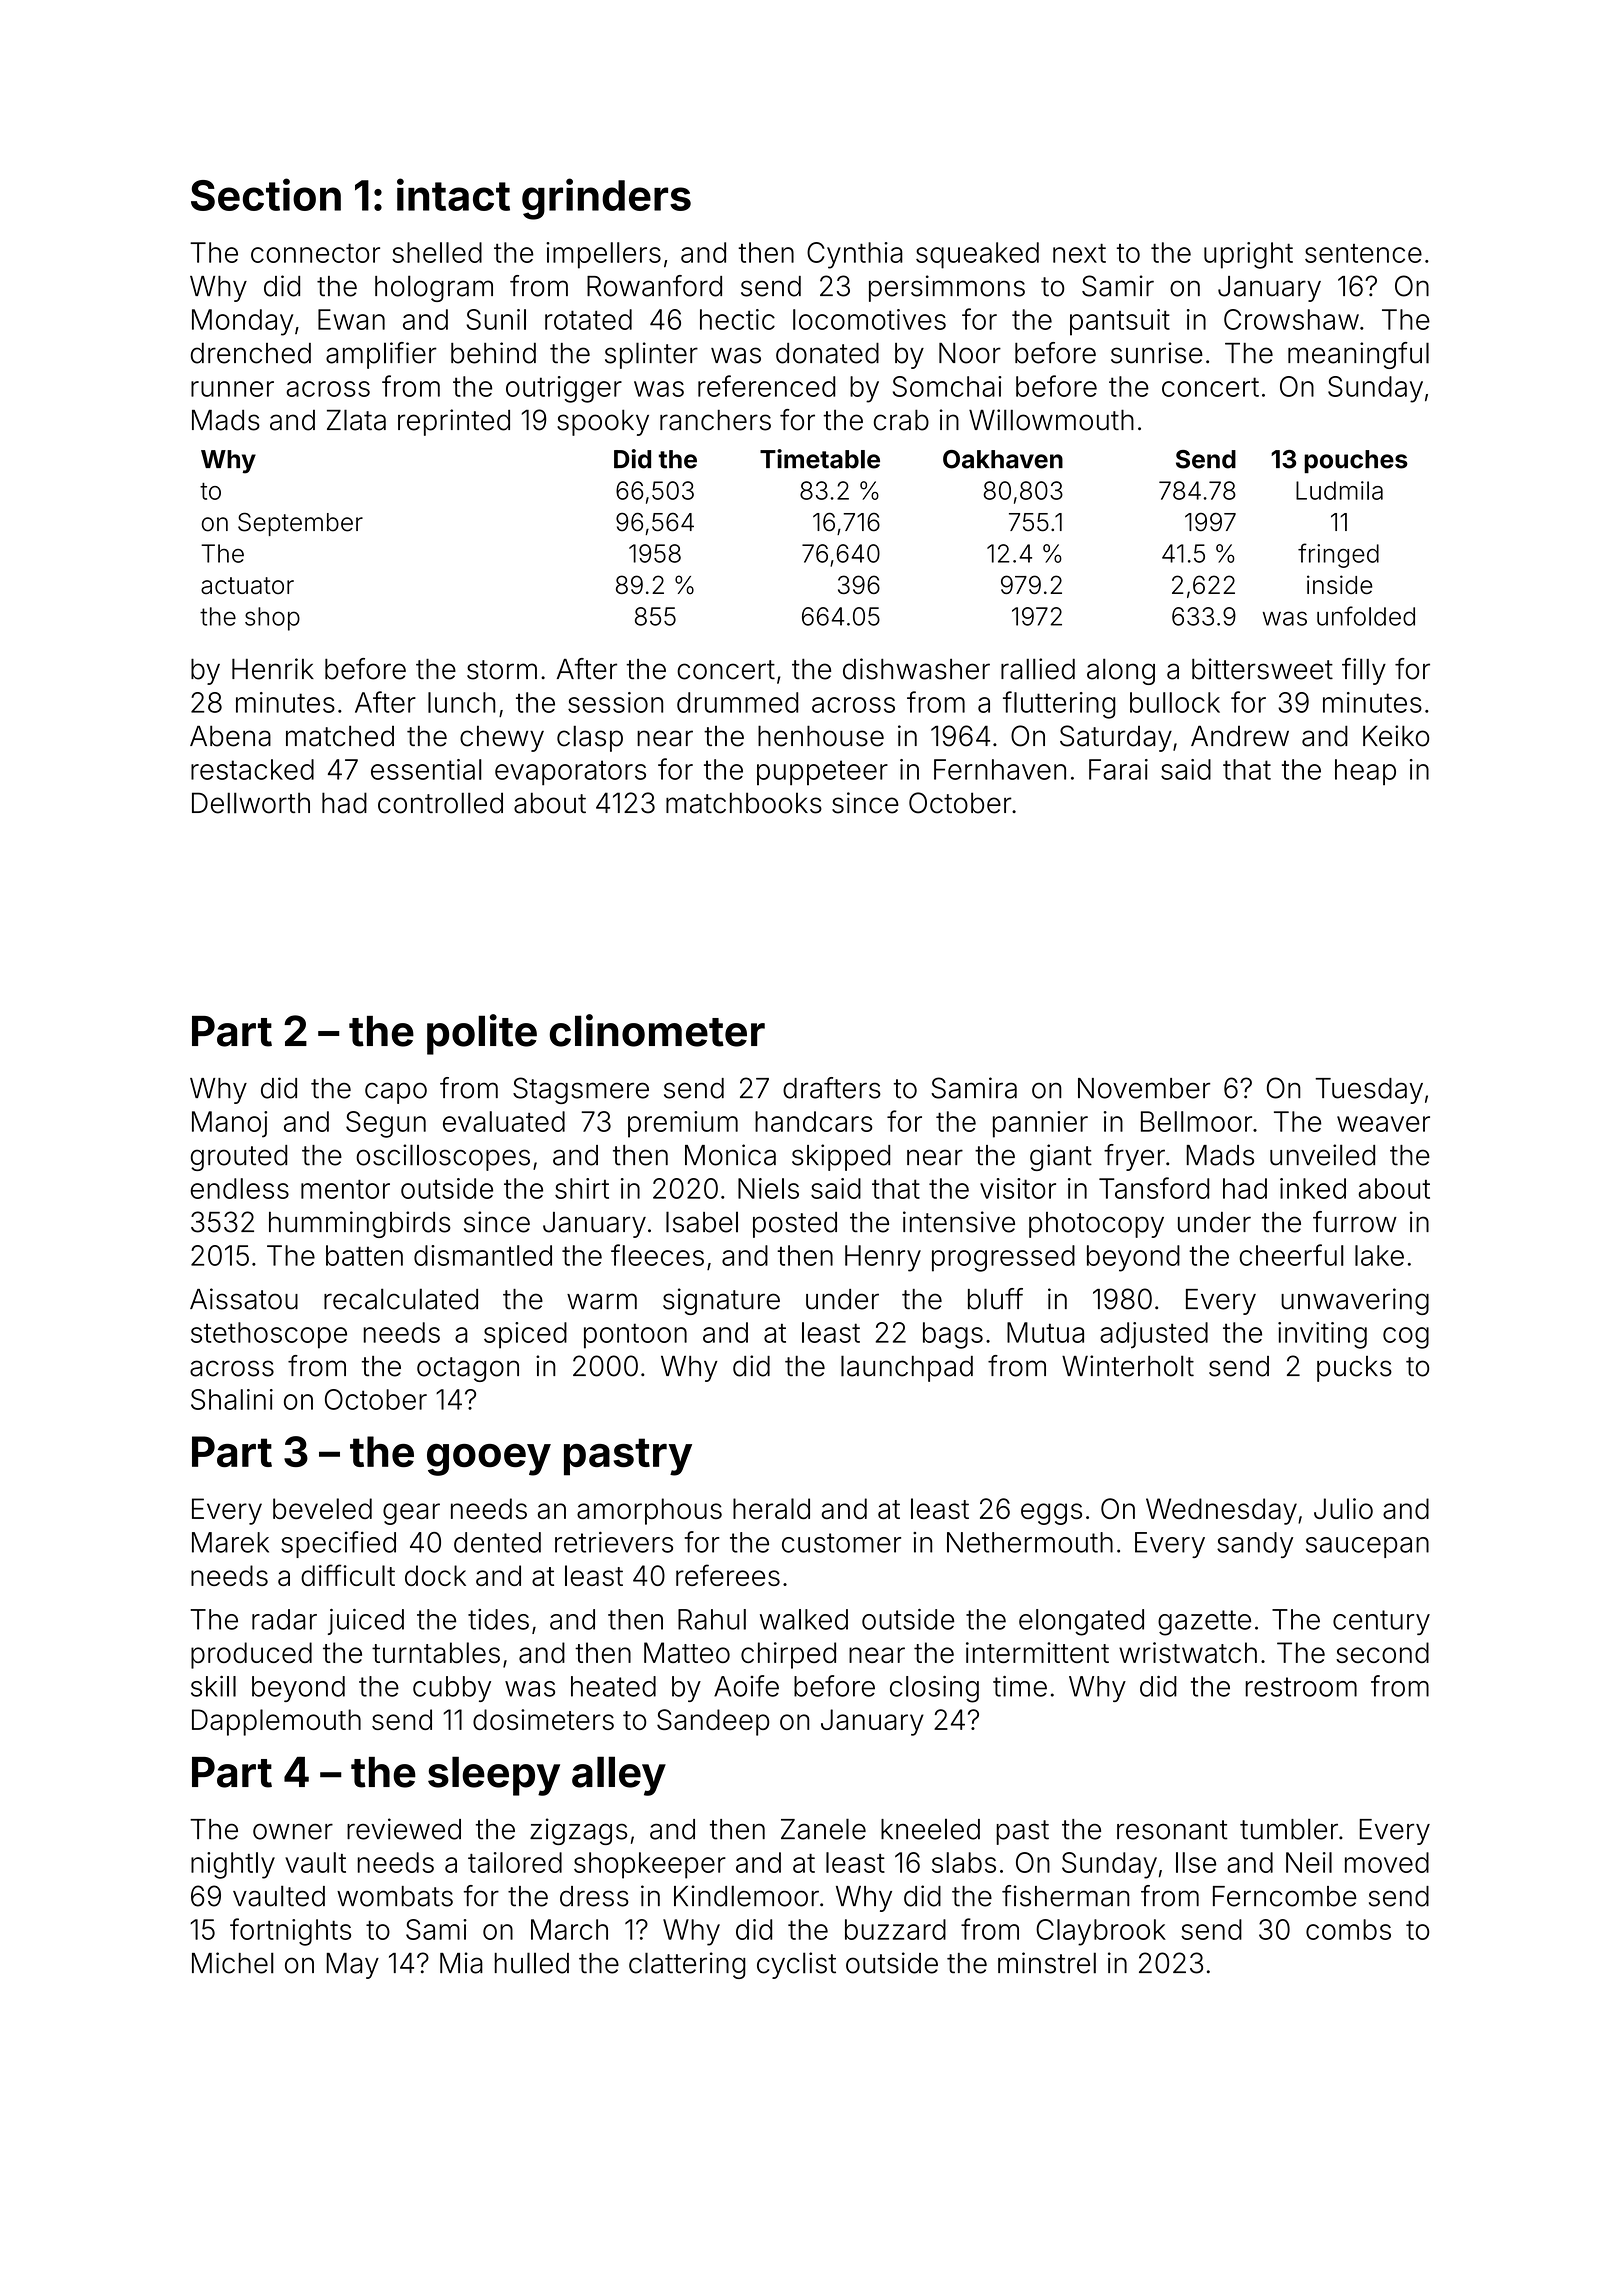 Image resolution: width=1620 pixels, height=2292 pixels. What do you see at coordinates (1365, 772) in the document?
I see `heap` at bounding box center [1365, 772].
